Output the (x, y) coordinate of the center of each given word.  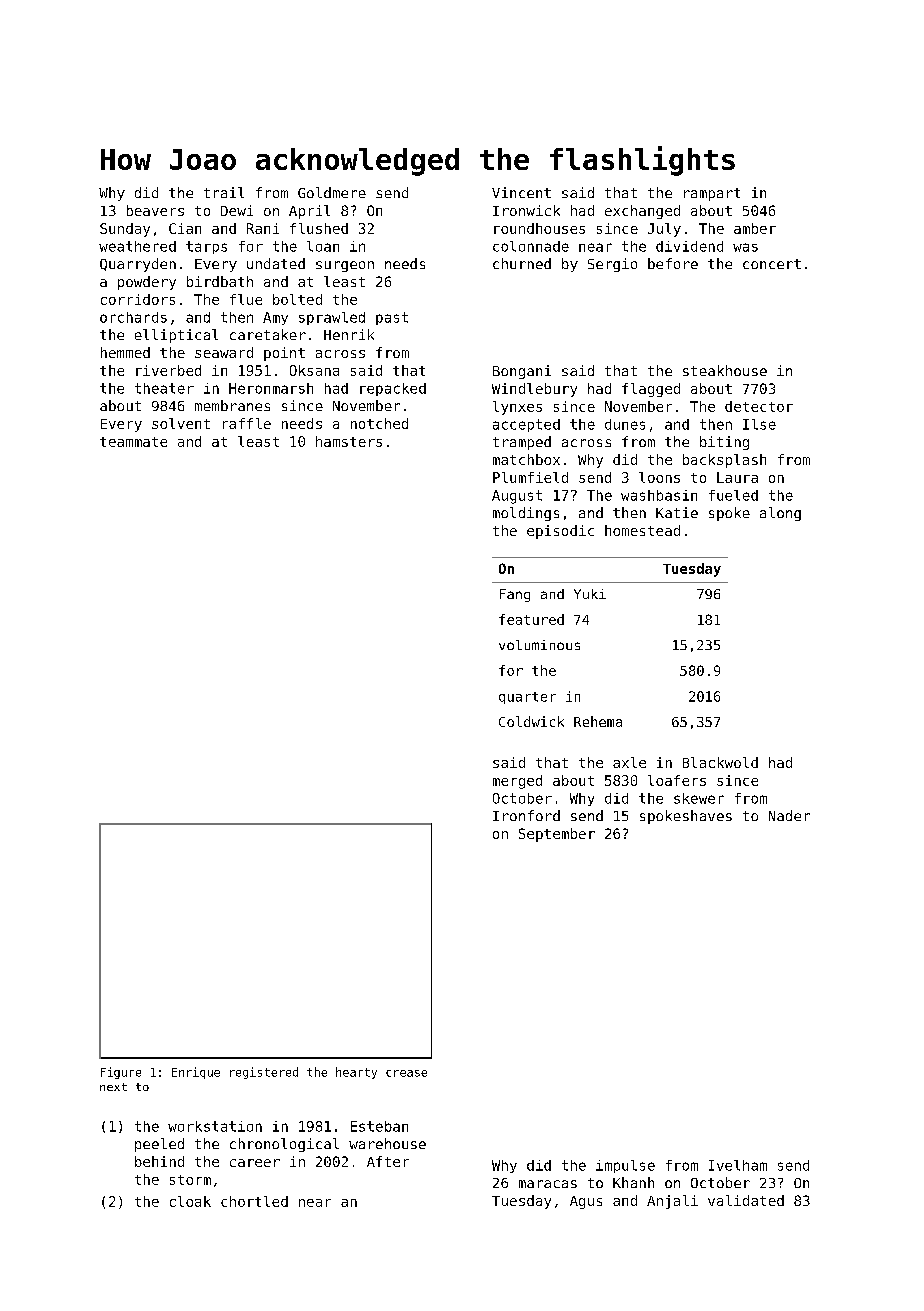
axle (629, 762)
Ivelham (738, 1165)
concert (772, 264)
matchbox (526, 459)
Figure (121, 1073)
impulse (625, 1166)
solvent (181, 423)
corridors (138, 299)
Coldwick (531, 721)
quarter (527, 698)
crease (406, 1073)
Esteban (379, 1126)
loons (659, 477)
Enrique (196, 1073)
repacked (393, 389)
